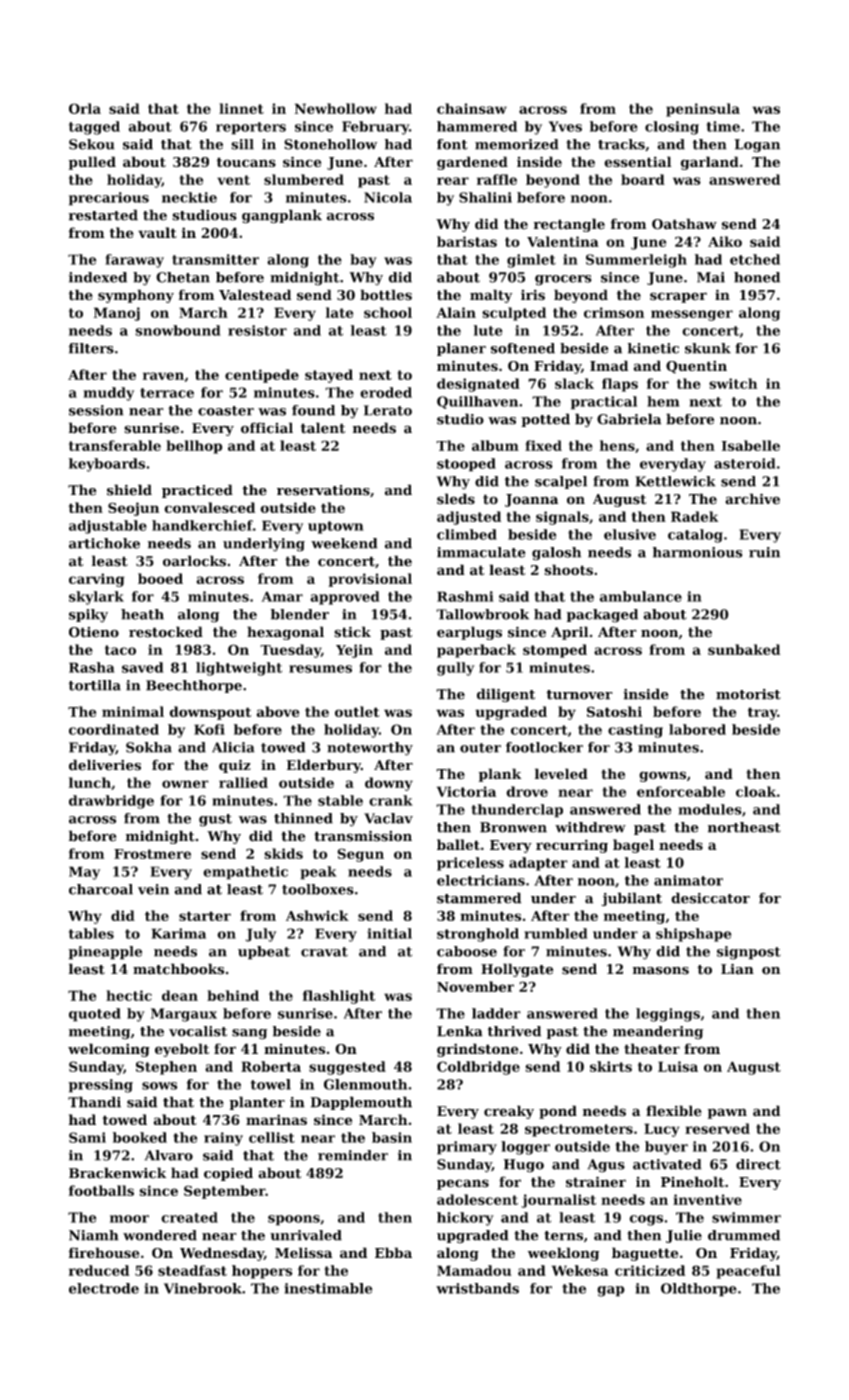 Image resolution: width=849 pixels, height=1400 pixels. Describe the element at coordinates (235, 766) in the document. I see `quiz` at that location.
